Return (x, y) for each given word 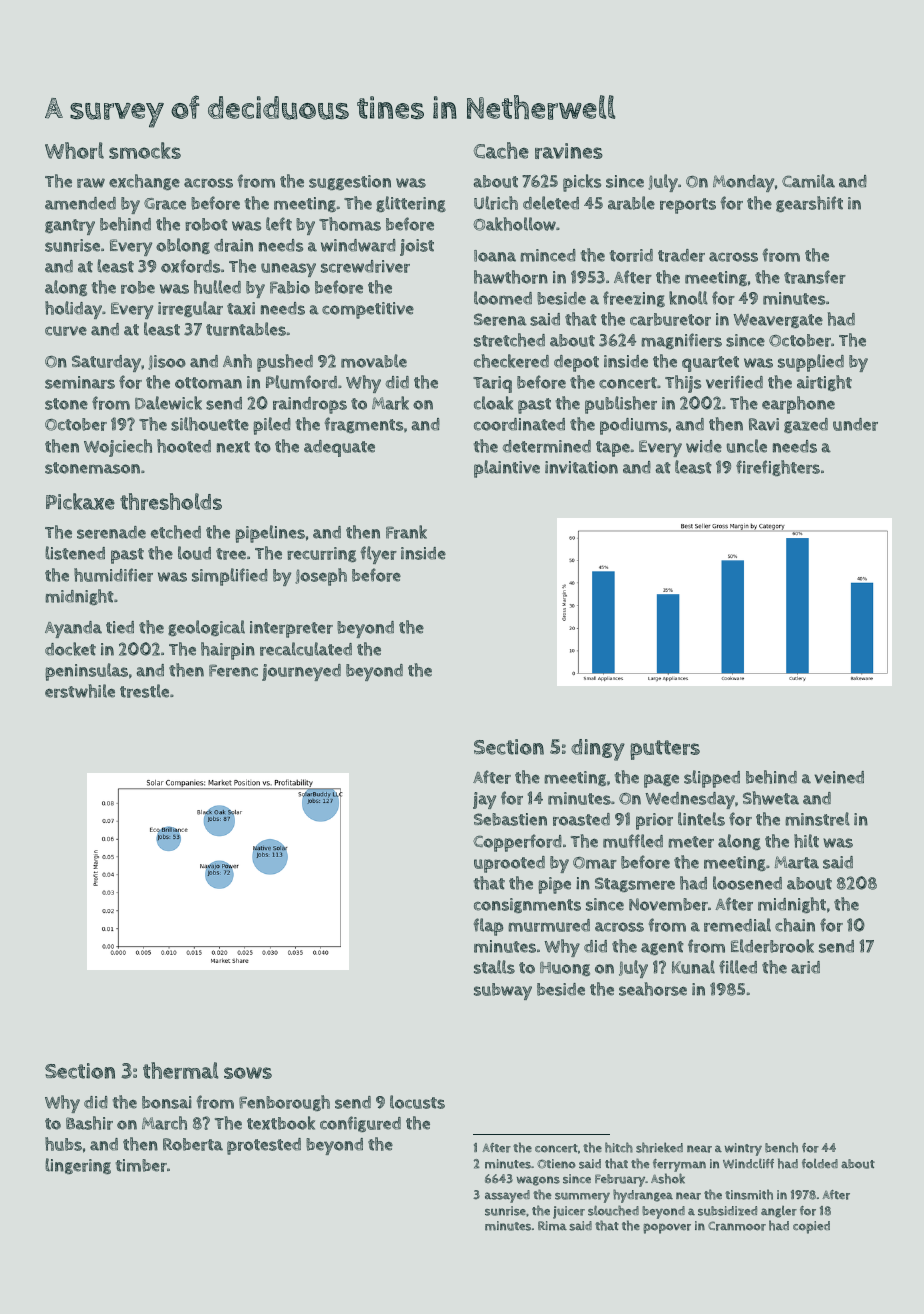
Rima (552, 1226)
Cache (501, 150)
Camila (808, 181)
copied (811, 1227)
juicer (569, 1212)
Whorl (74, 150)
